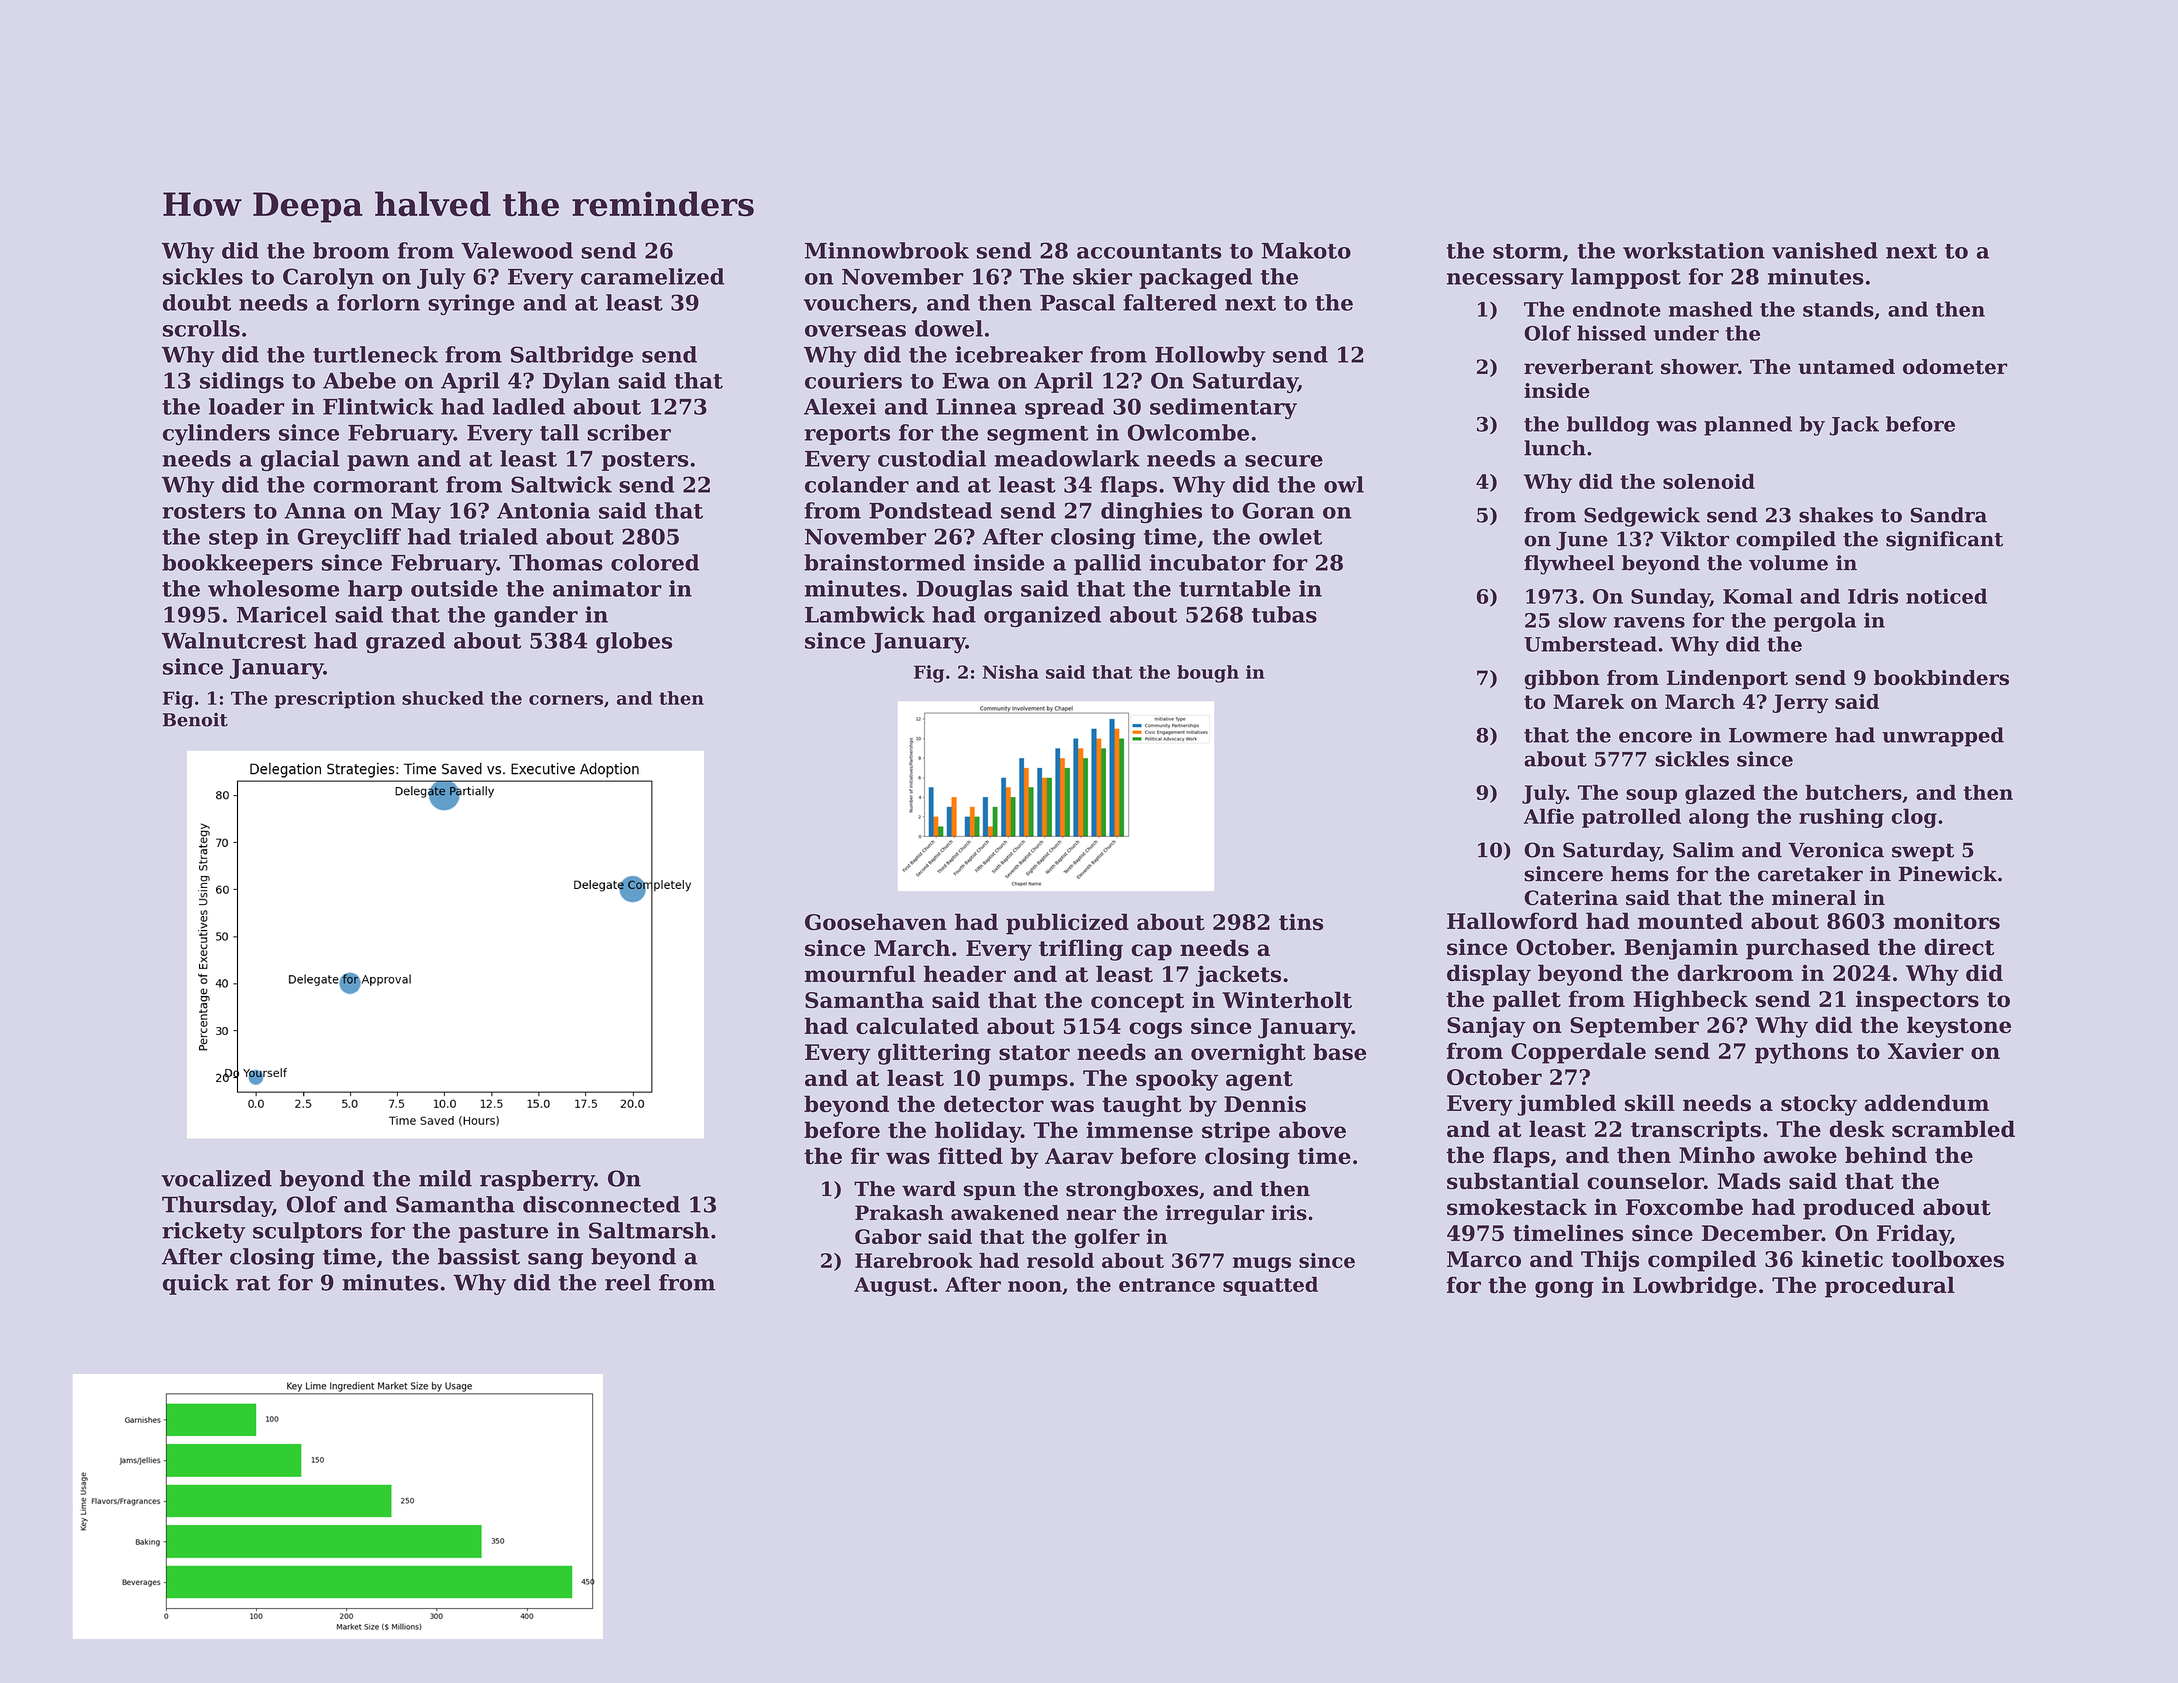 The image size is (2178, 1683). I want to click on broom, so click(351, 250).
